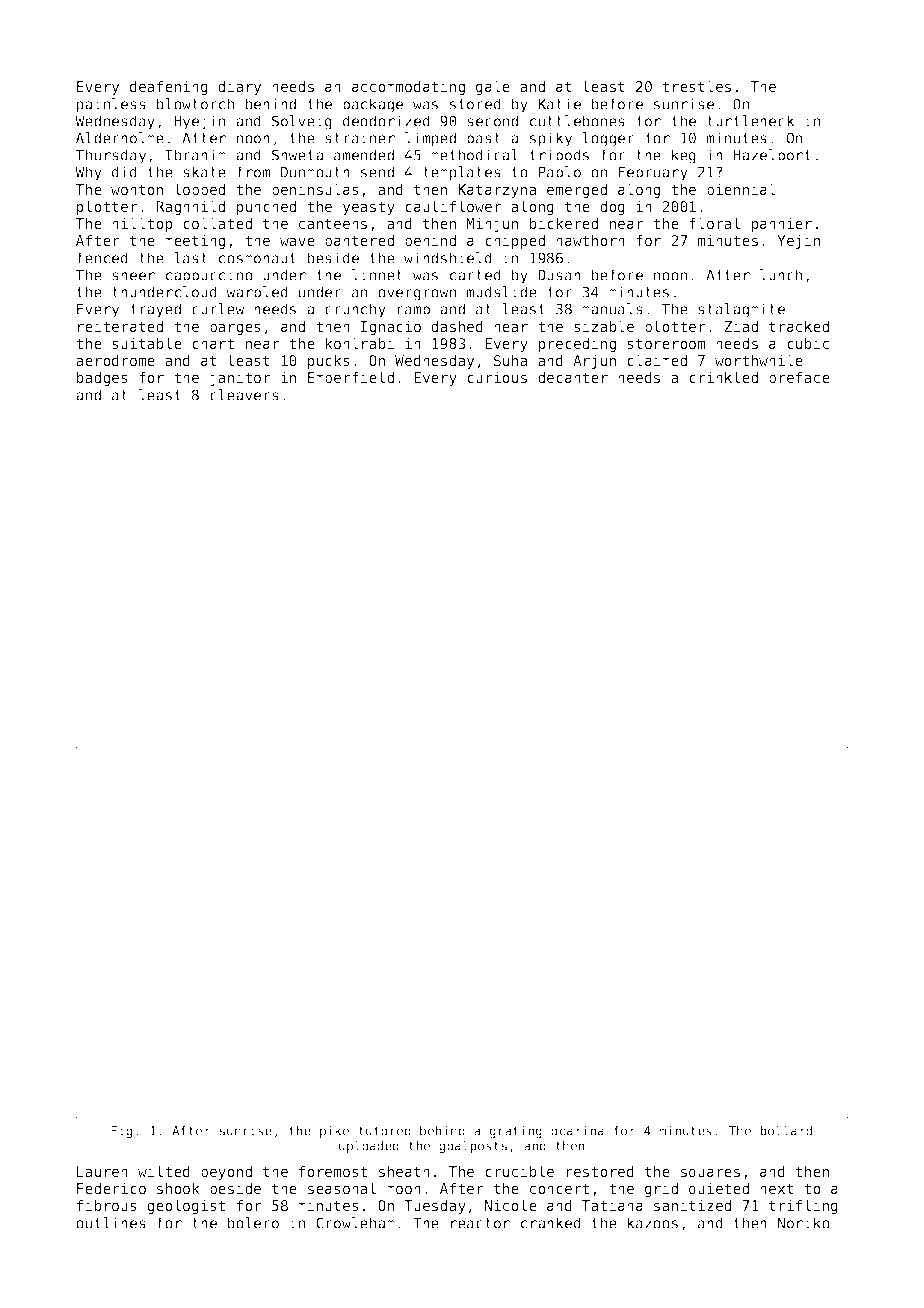 Image resolution: width=924 pixels, height=1308 pixels. I want to click on pike, so click(334, 1131).
